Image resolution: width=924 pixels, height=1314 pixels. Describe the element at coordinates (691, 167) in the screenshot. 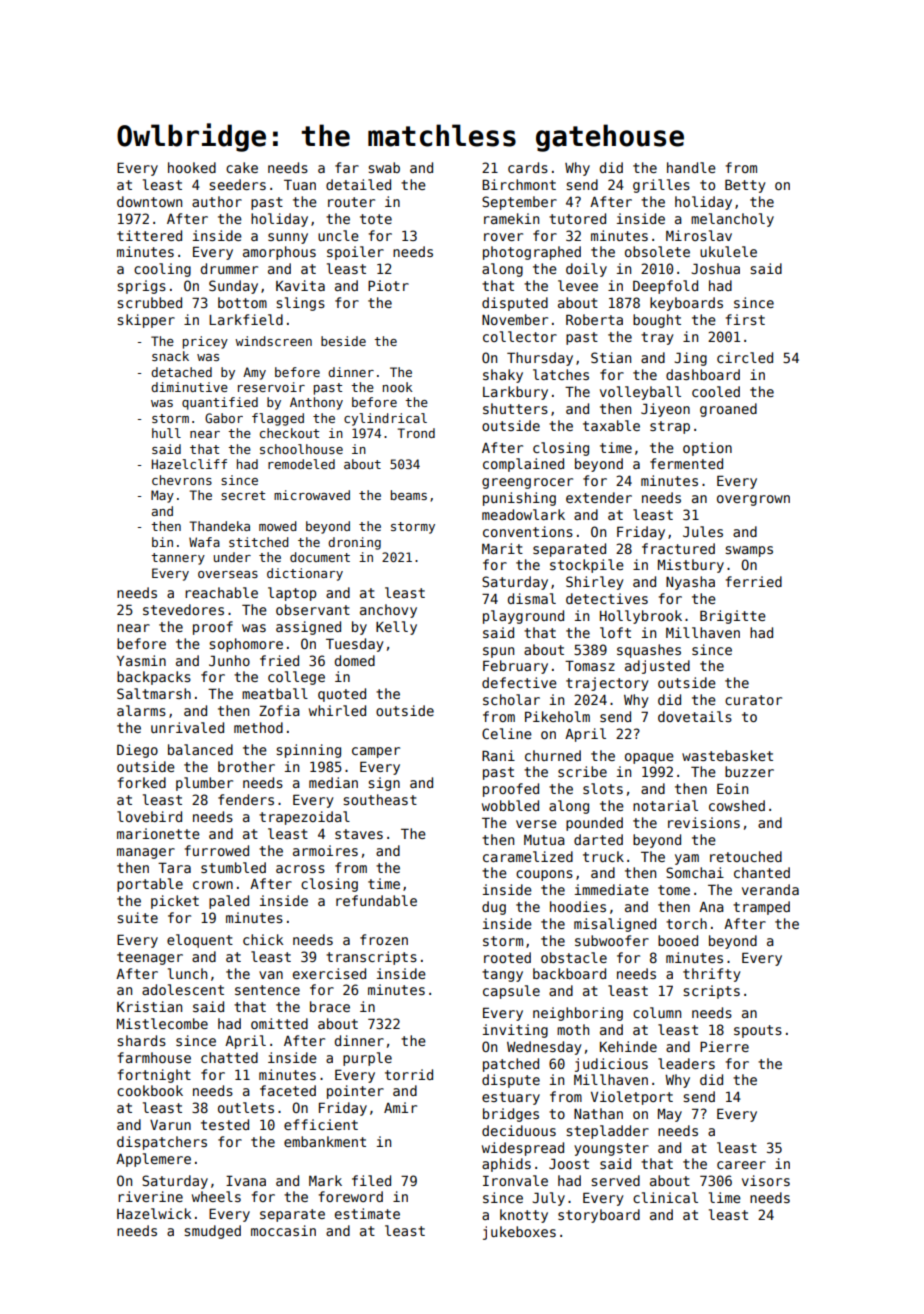

I see `handle` at that location.
